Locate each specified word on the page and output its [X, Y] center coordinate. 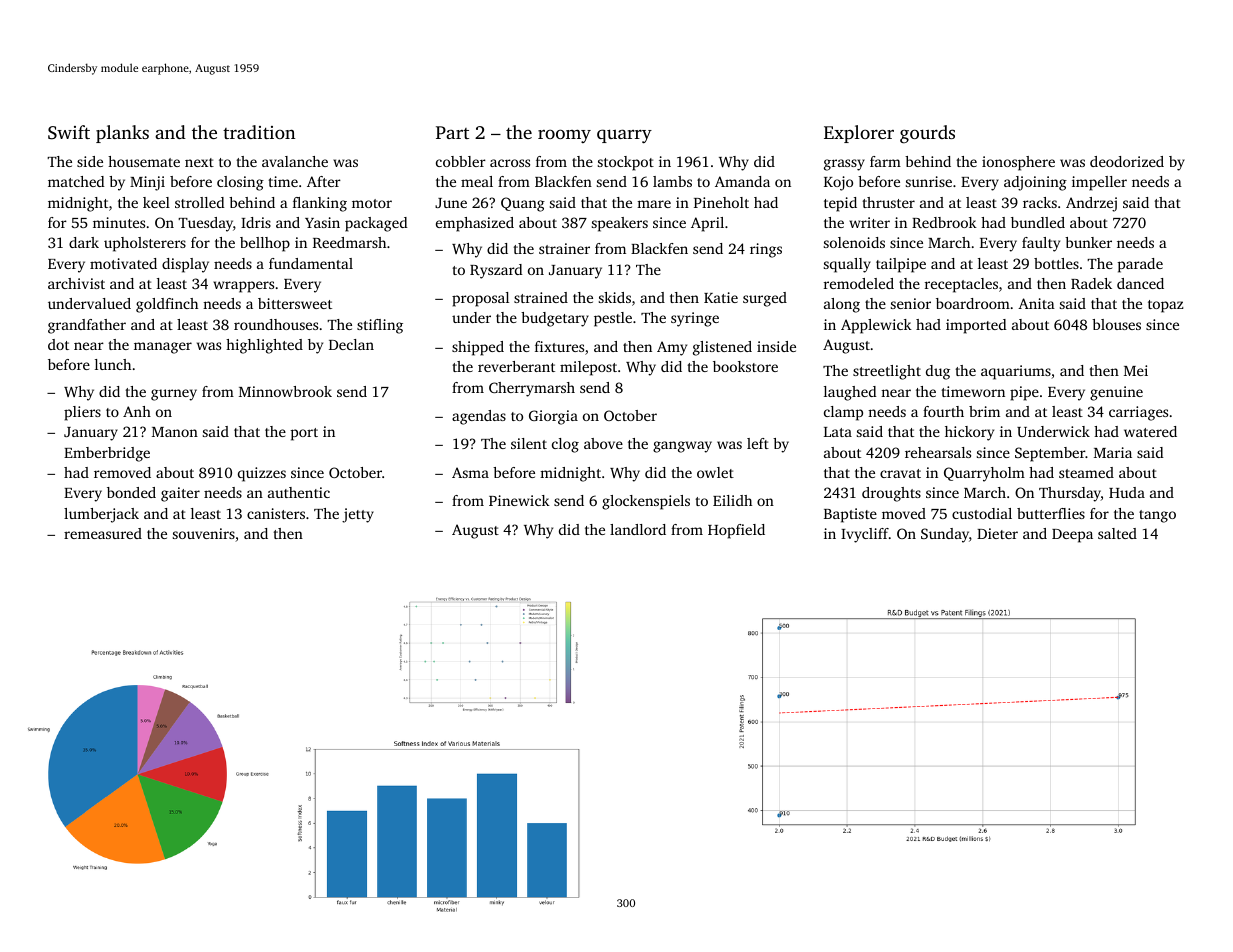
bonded [131, 492]
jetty [358, 515]
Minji [147, 183]
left [758, 443]
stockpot [626, 163]
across [510, 163]
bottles [1056, 263]
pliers [82, 413]
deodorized [1127, 161]
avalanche [295, 161]
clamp [843, 413]
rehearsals [938, 452]
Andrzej [1091, 204]
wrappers [243, 287]
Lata [838, 432]
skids [615, 297]
